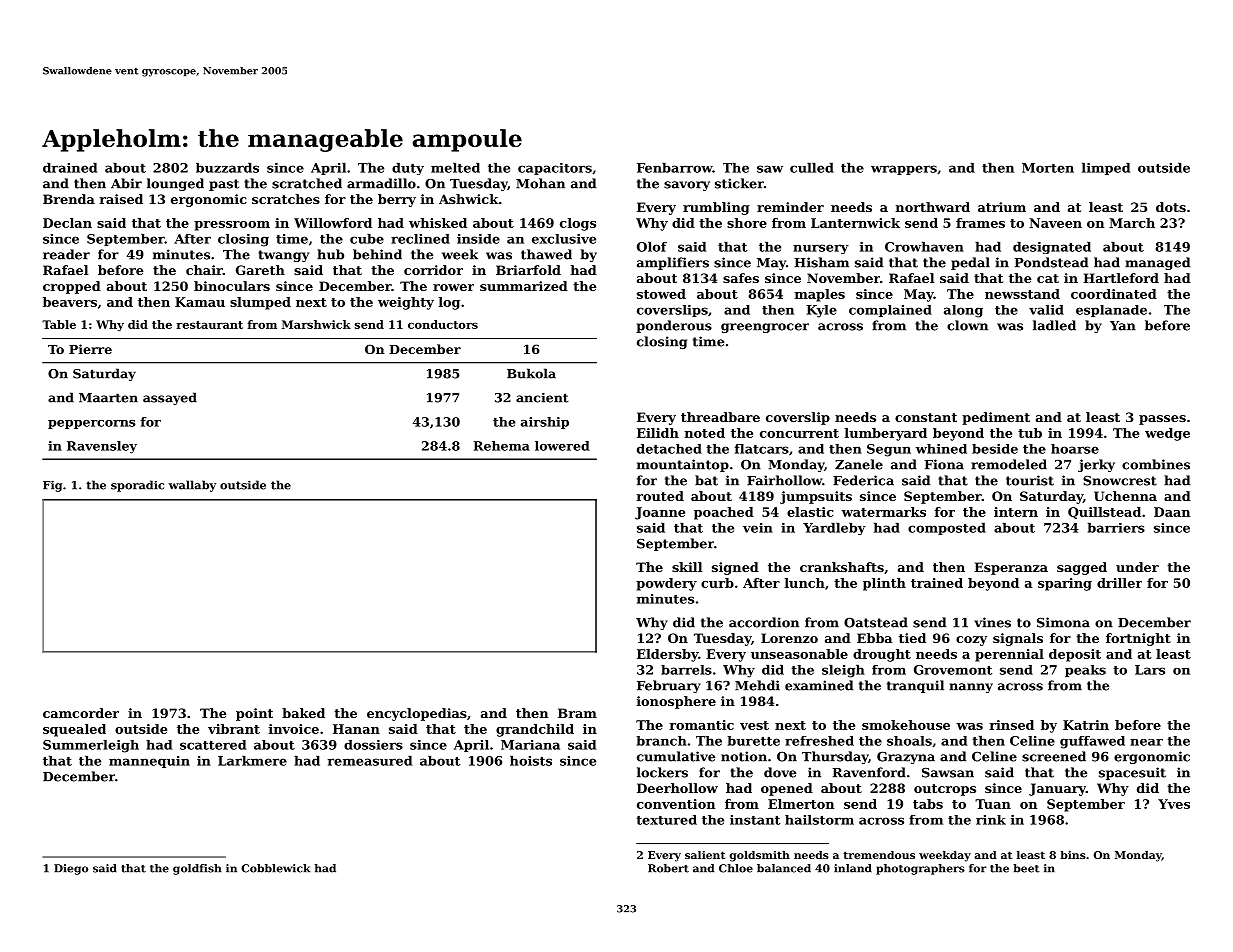  I want to click on wrappers, so click(904, 170).
